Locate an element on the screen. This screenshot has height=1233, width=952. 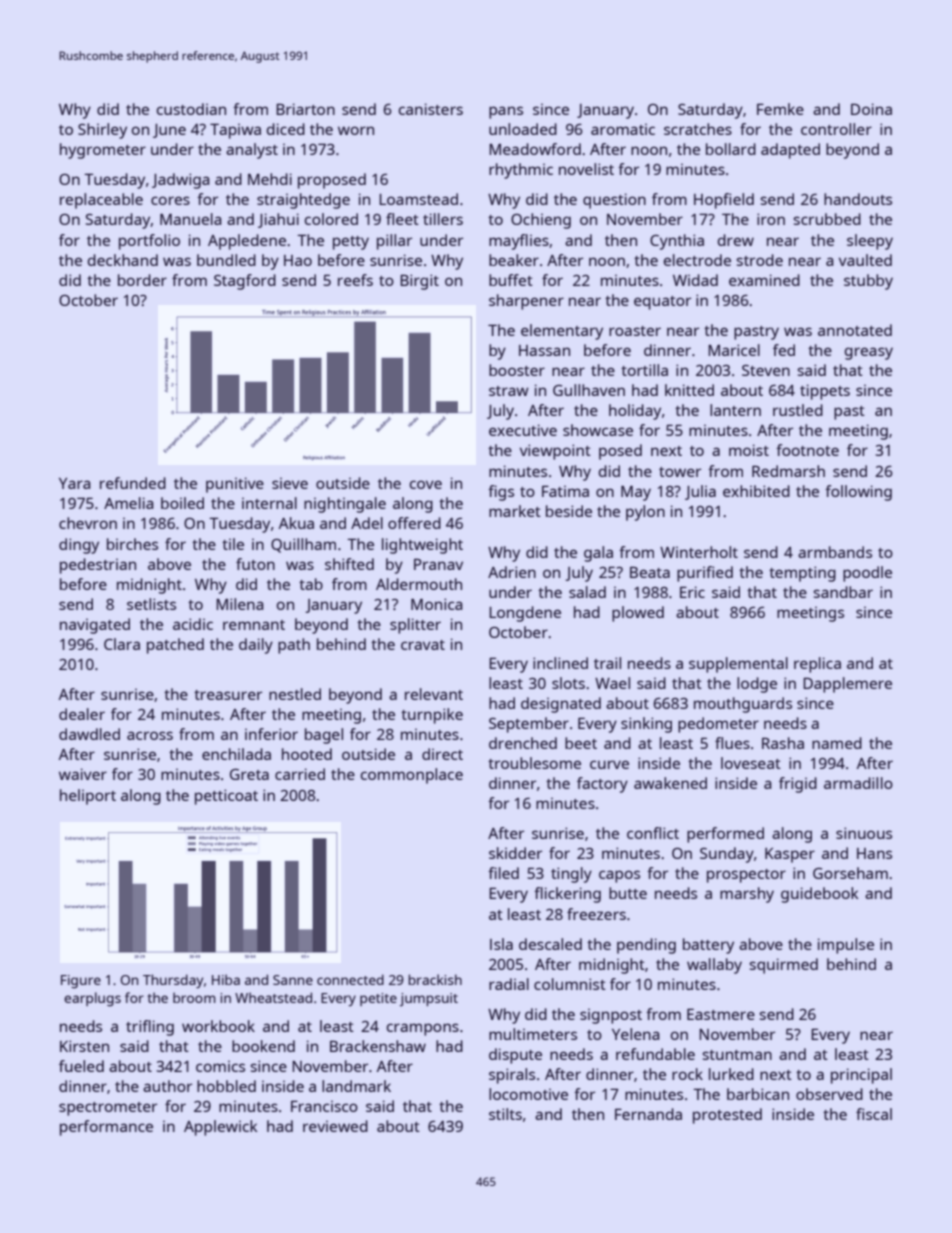
petite is located at coordinates (378, 999).
